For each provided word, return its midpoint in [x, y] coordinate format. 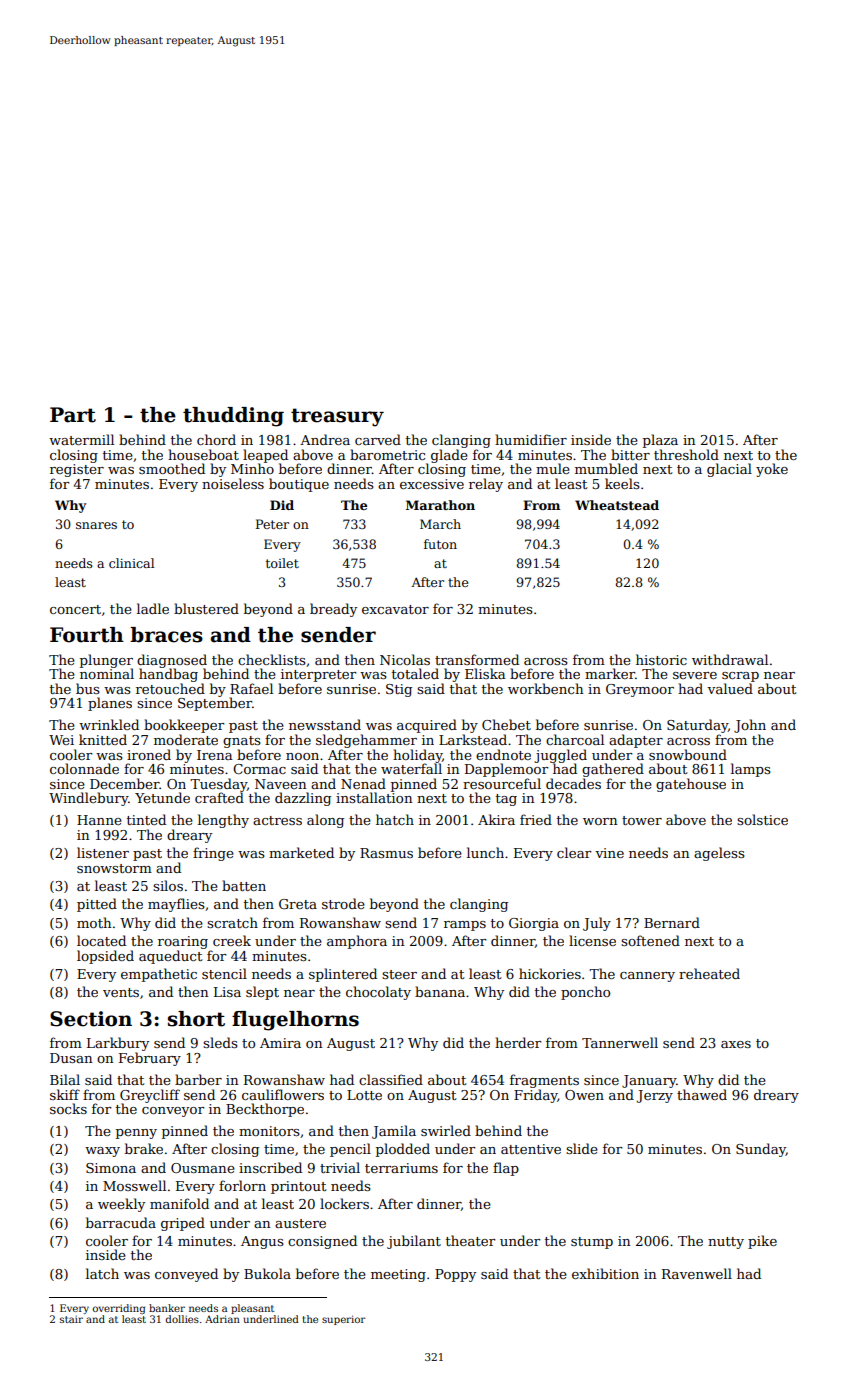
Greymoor [640, 690]
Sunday [761, 1150]
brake [144, 1148]
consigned [322, 1242]
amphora [357, 942]
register [77, 470]
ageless [719, 854]
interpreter [318, 675]
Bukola [267, 1273]
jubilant [414, 1242]
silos [168, 885]
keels [622, 483]
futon [440, 544]
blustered [206, 608]
